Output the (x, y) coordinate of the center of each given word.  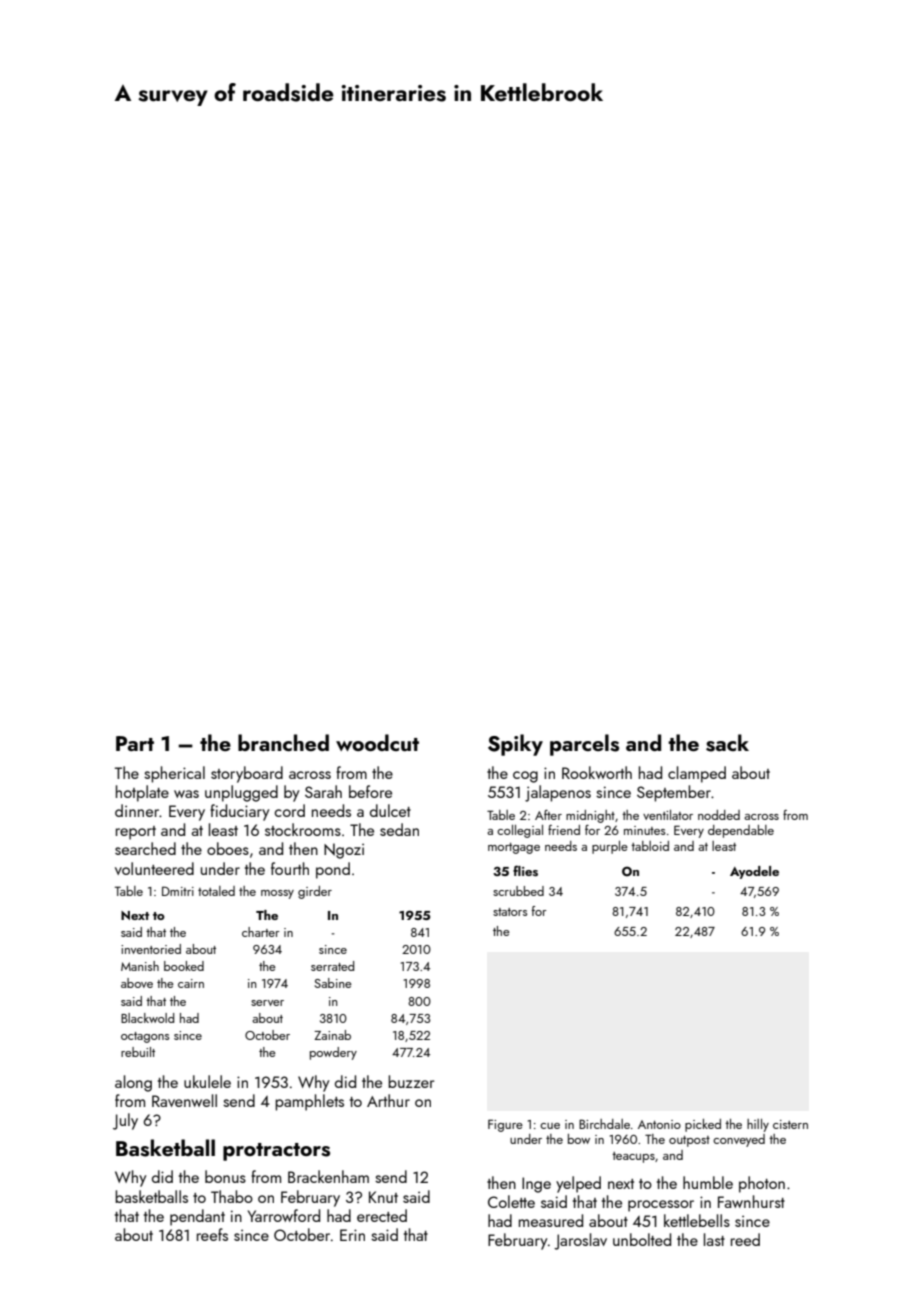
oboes (228, 848)
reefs (212, 1234)
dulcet (390, 810)
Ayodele (754, 872)
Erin (352, 1235)
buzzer (411, 1081)
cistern (790, 1124)
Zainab (332, 1035)
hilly (758, 1125)
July (125, 1121)
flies (525, 871)
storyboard (247, 774)
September (674, 793)
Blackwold (147, 1018)
